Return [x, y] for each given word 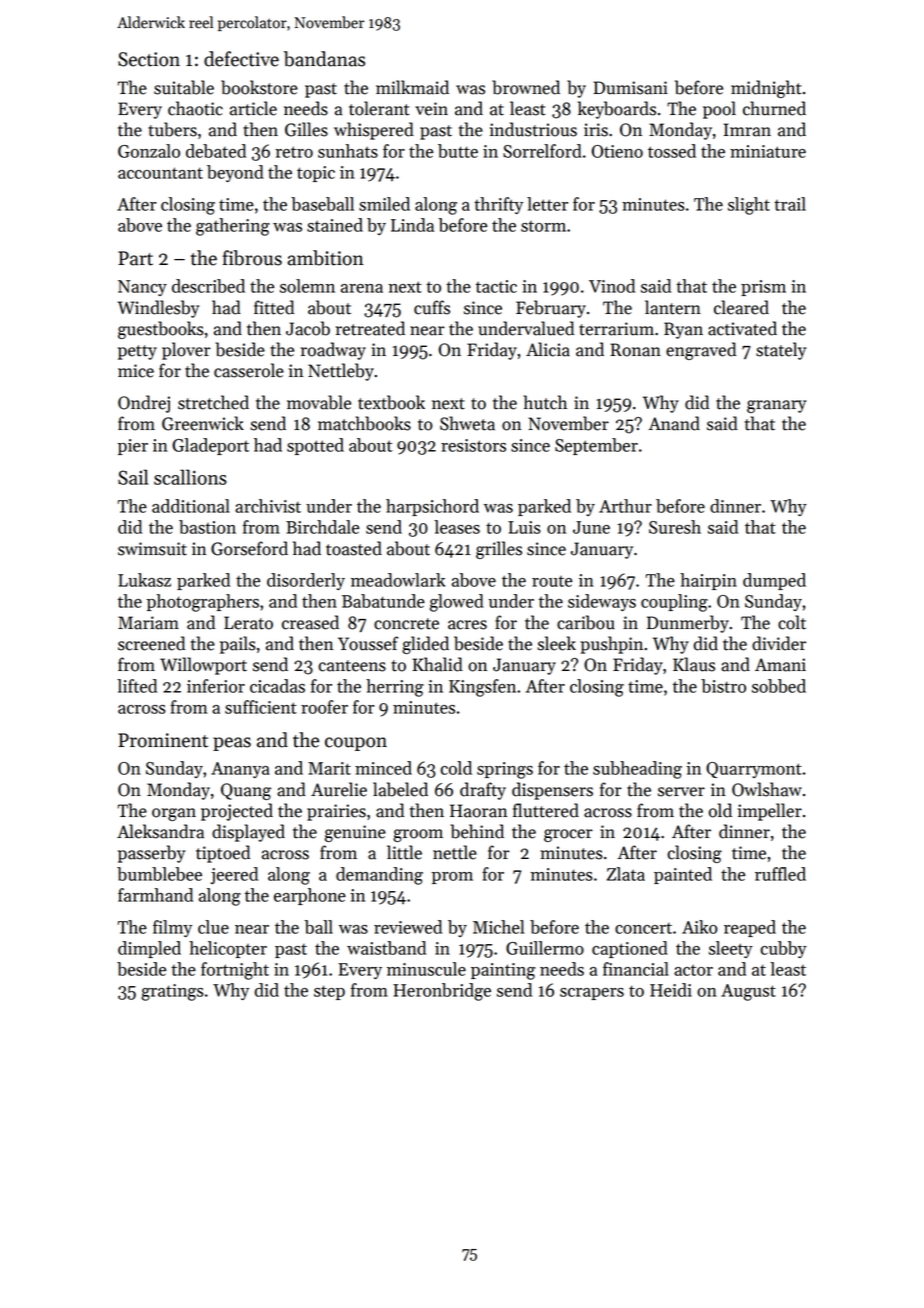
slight [749, 206]
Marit [329, 768]
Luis [524, 527]
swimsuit [152, 549]
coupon [356, 744]
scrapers [592, 994]
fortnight [235, 971]
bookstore [259, 87]
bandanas [324, 59]
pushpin [611, 645]
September [596, 446]
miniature [768, 151]
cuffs [432, 307]
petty [137, 352]
